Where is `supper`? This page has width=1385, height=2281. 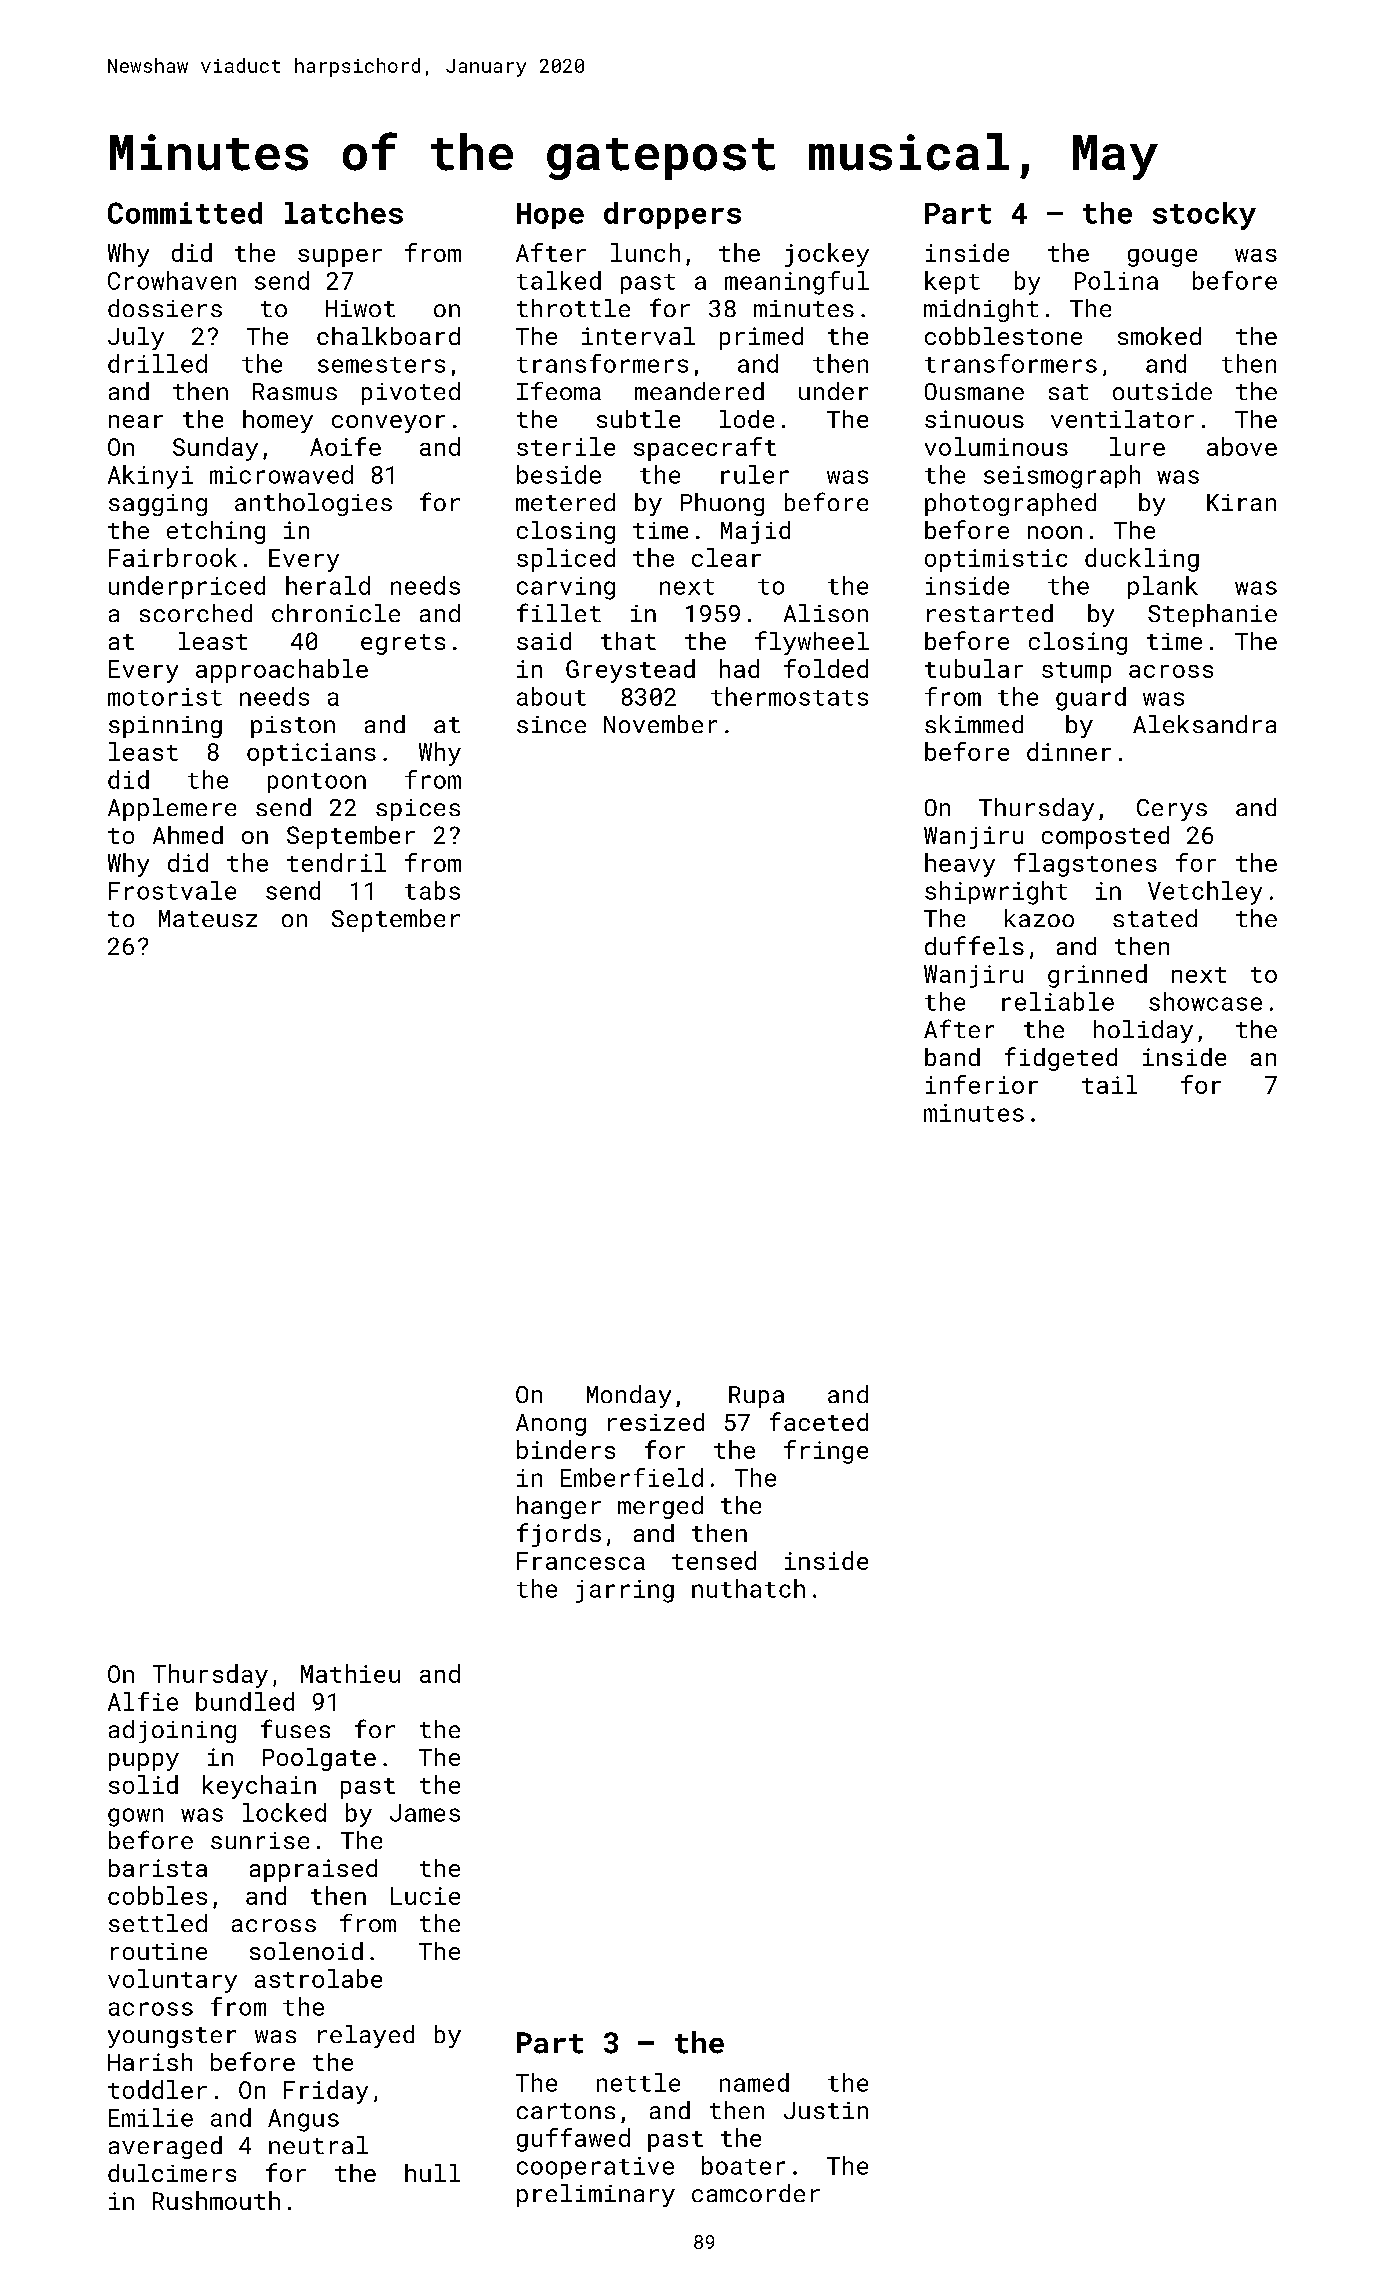
supper is located at coordinates (340, 258).
